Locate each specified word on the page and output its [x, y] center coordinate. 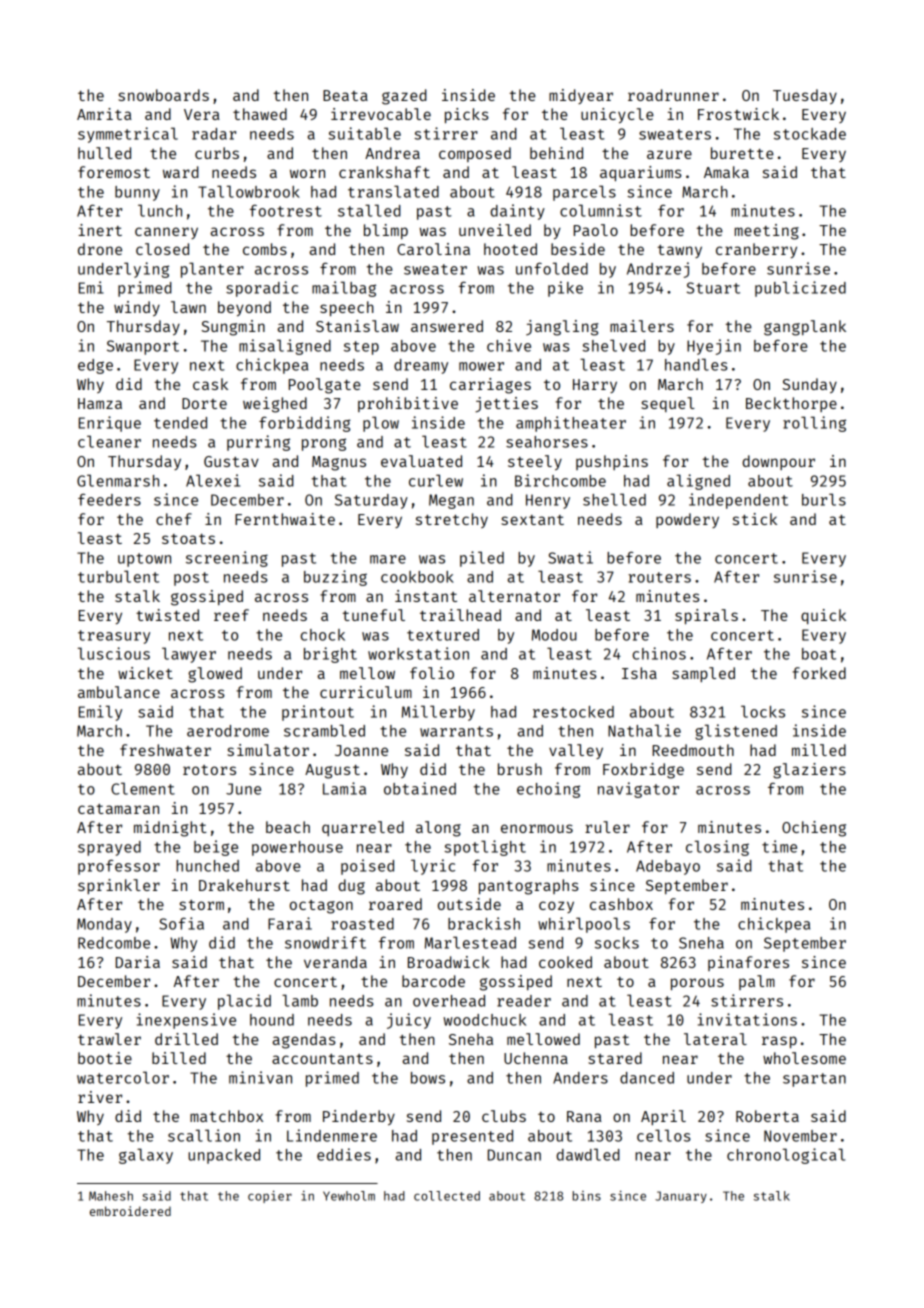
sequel [668, 404]
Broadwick [449, 962]
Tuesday [805, 96]
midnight [170, 829]
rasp [779, 1042]
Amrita [104, 114]
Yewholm [349, 1196]
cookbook [417, 577]
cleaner [109, 441]
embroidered [130, 1211]
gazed [404, 97]
